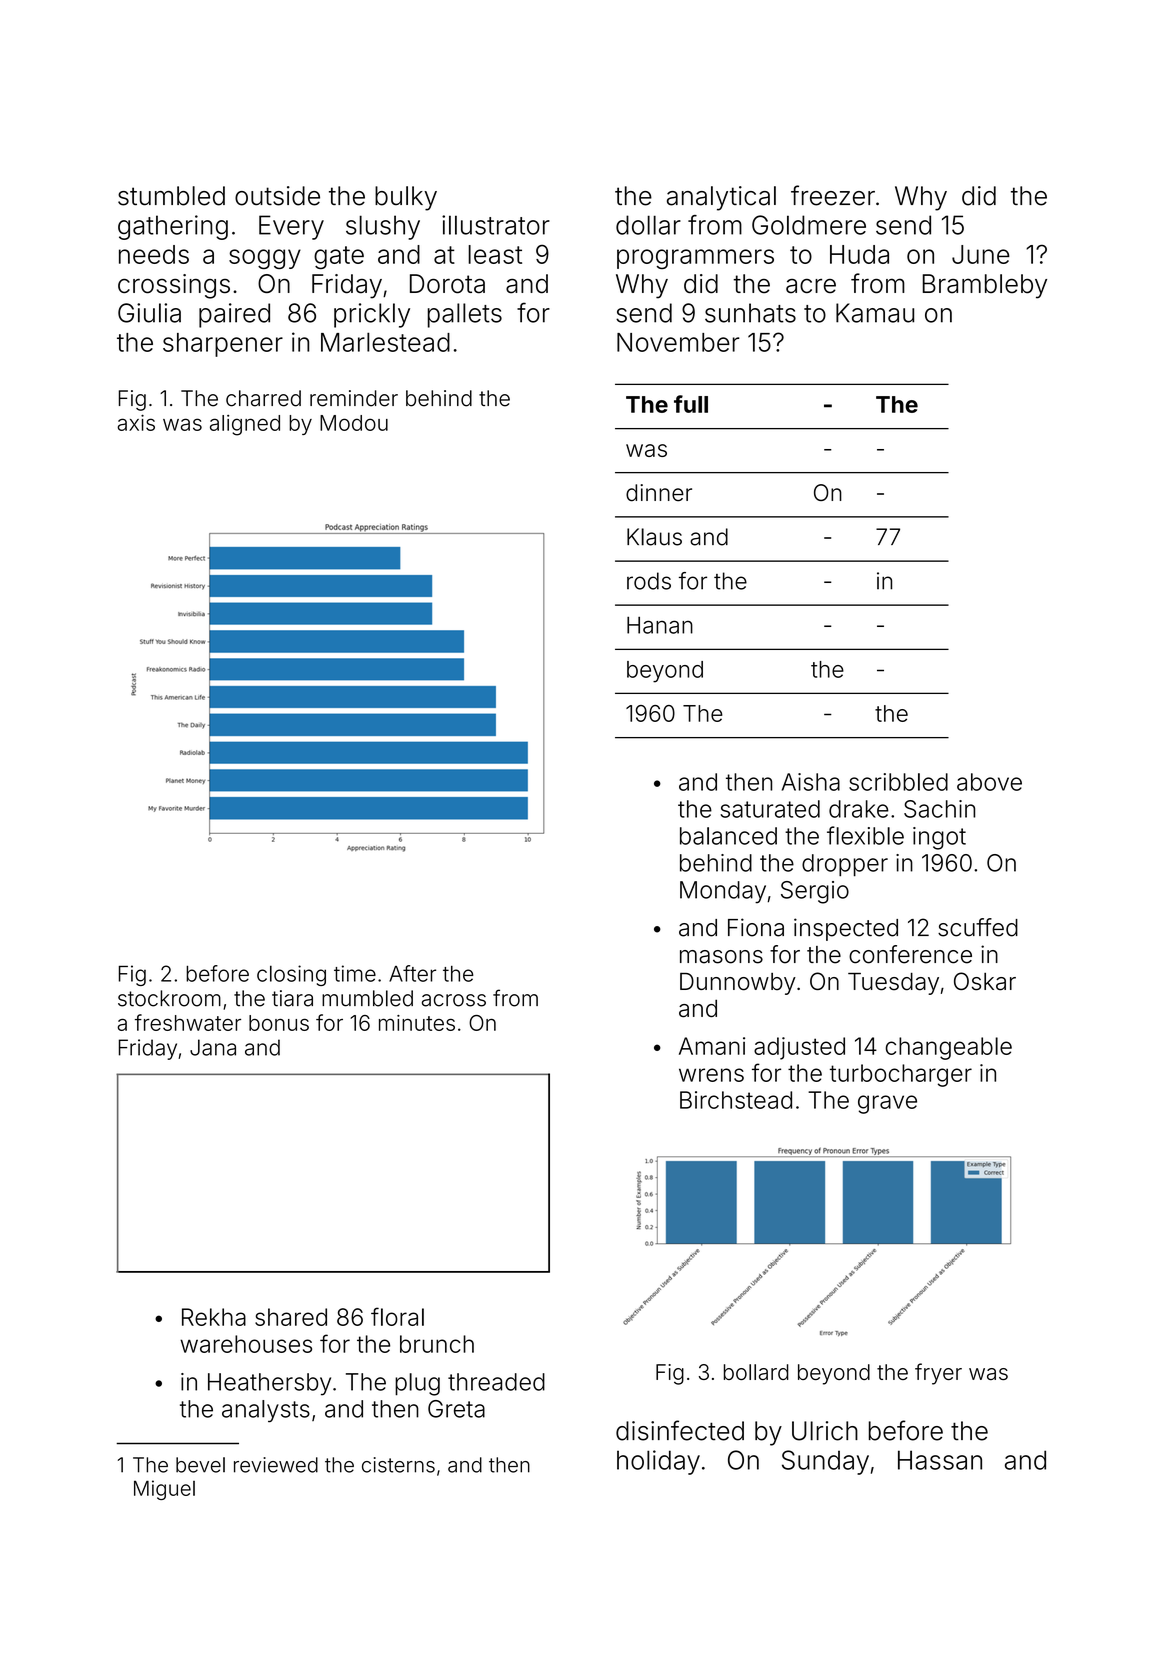  What do you see at coordinates (875, 313) in the page?
I see `Kamau` at bounding box center [875, 313].
